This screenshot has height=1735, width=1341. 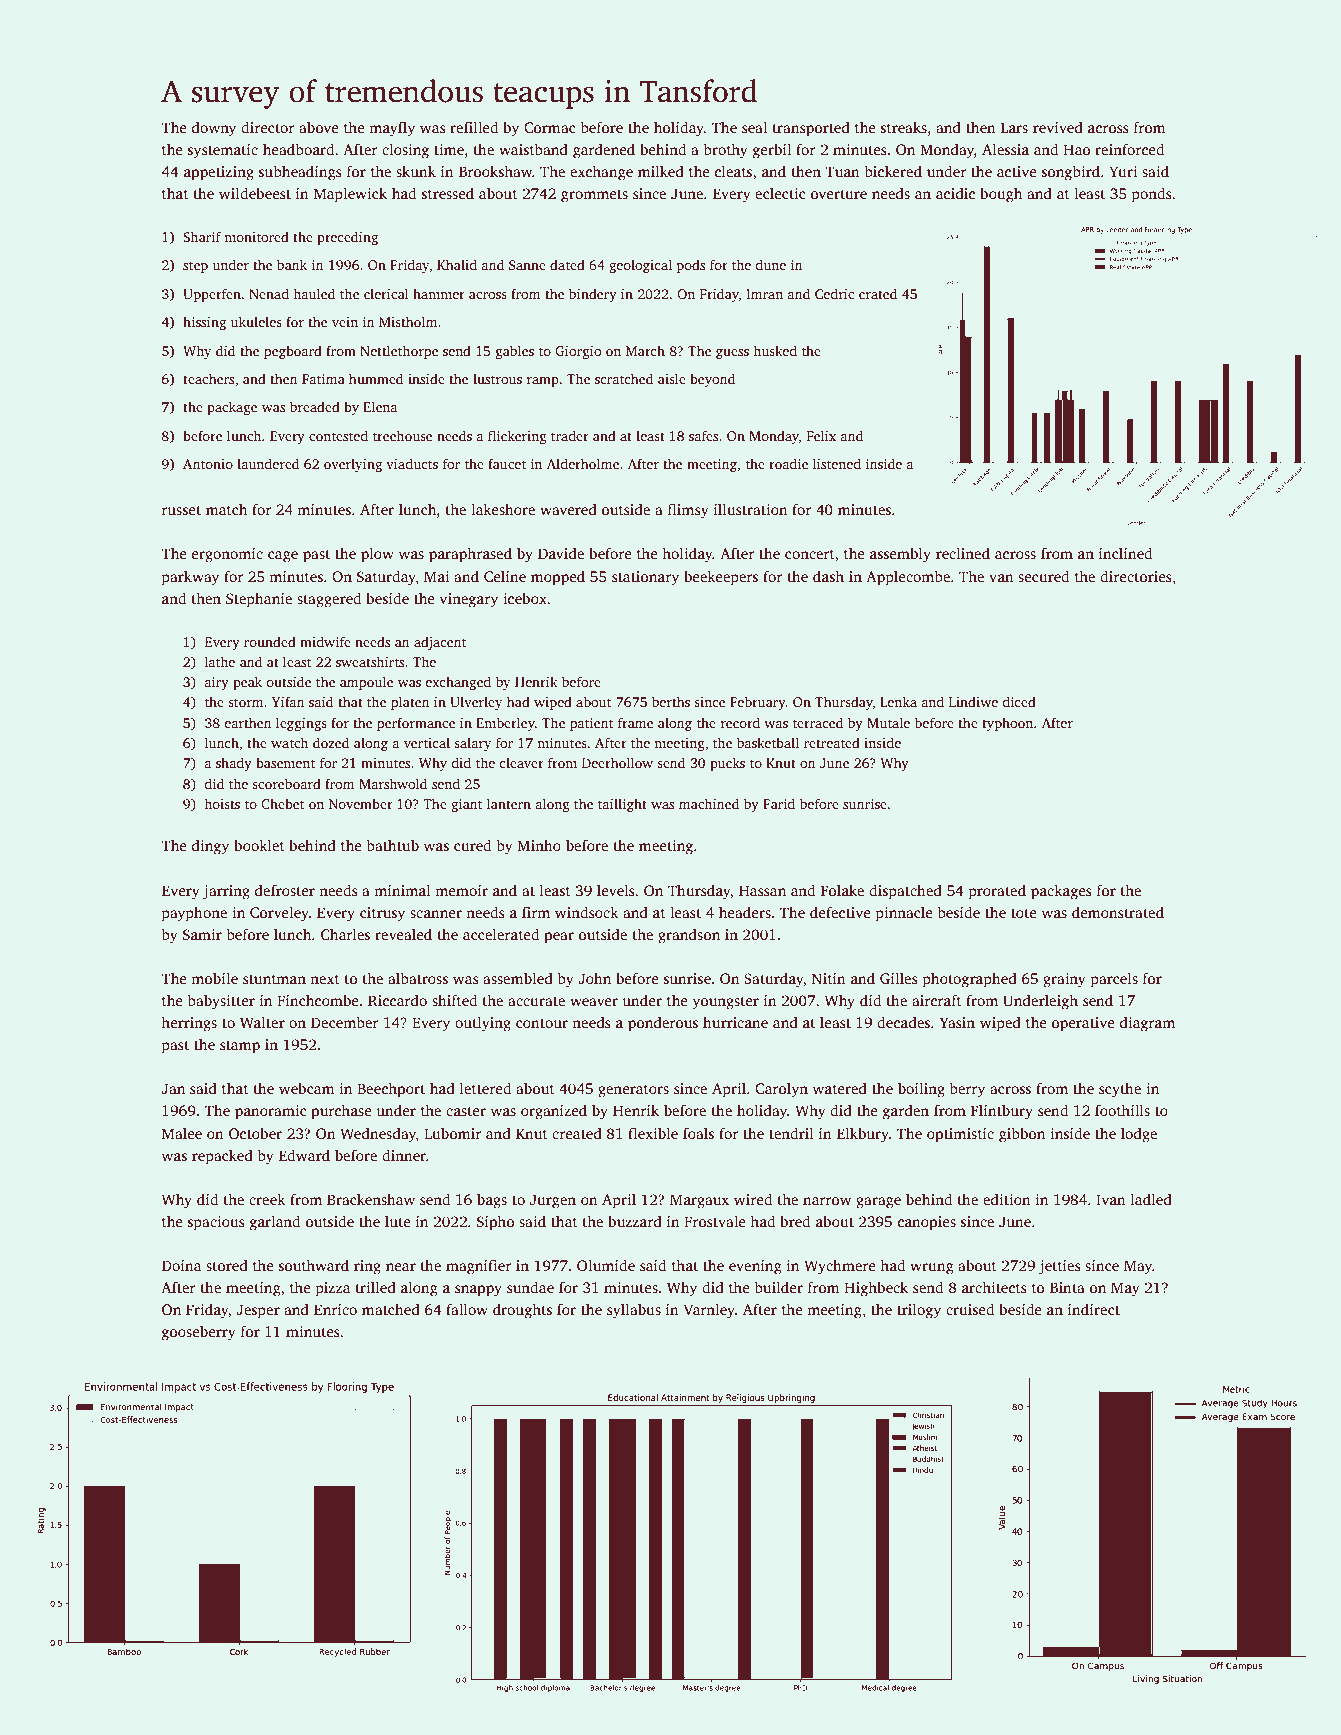 I want to click on revived, so click(x=1058, y=127).
